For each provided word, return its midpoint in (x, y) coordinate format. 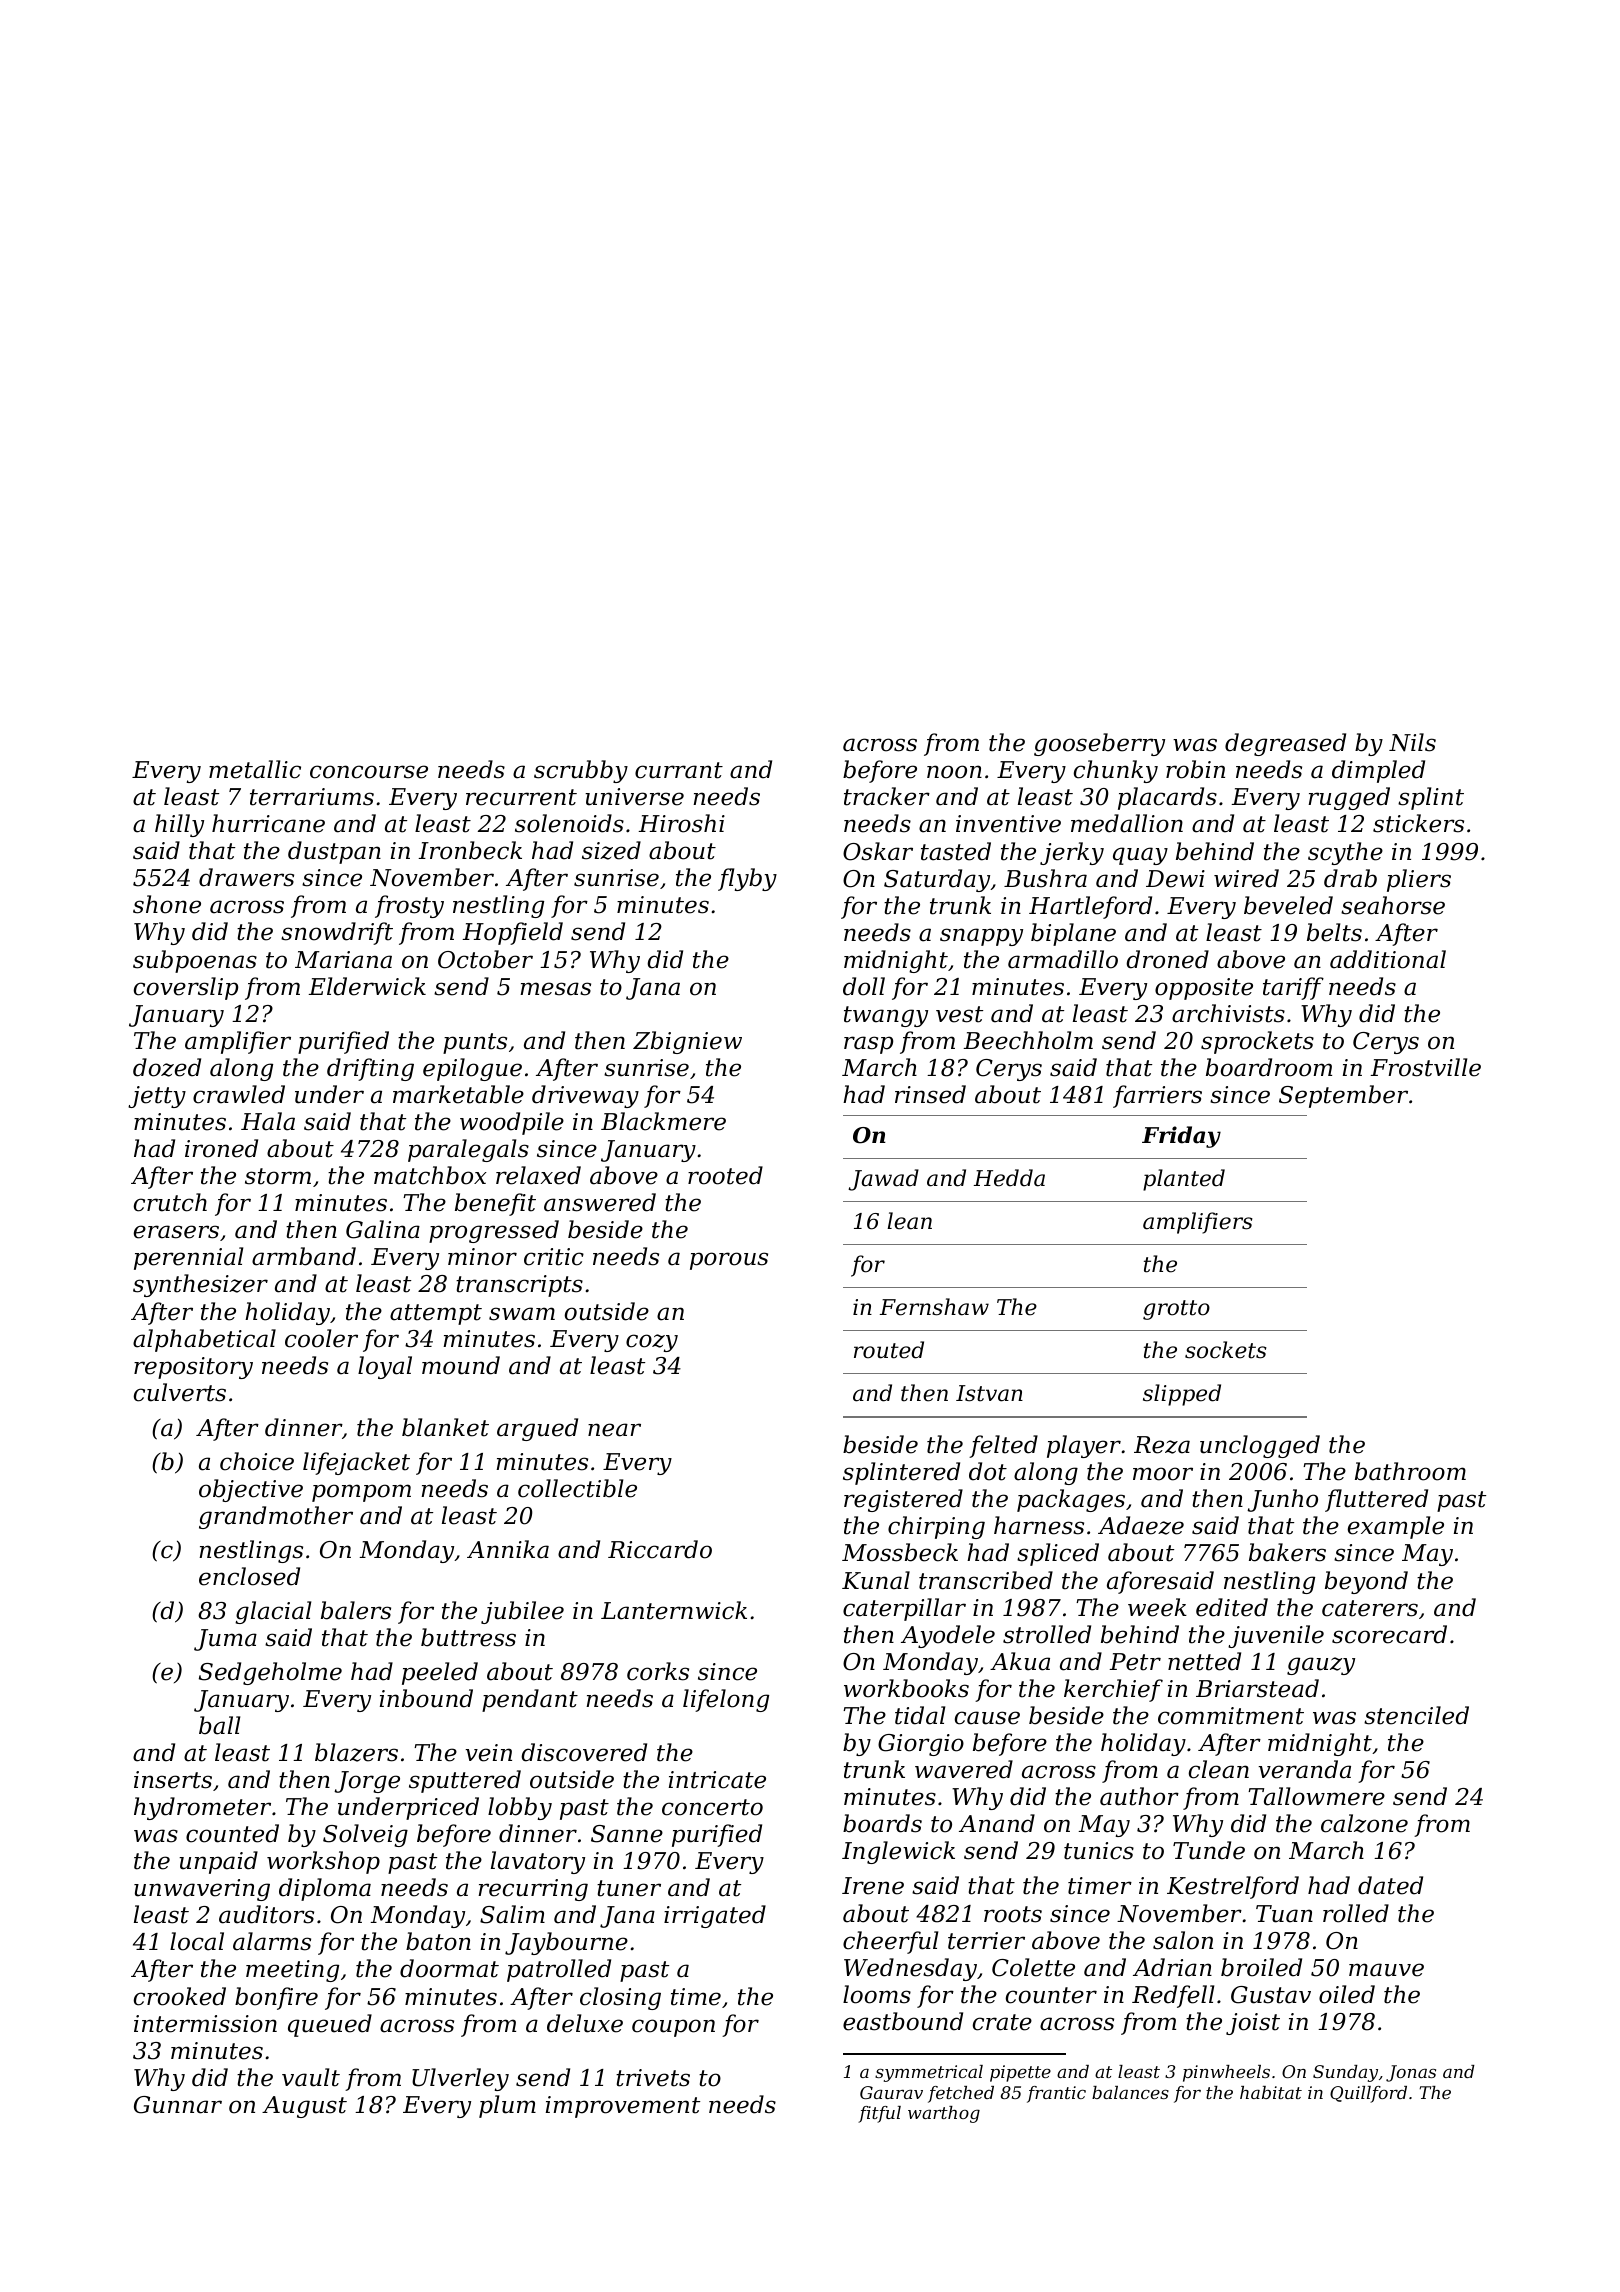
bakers (1287, 1552)
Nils (1412, 742)
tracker (887, 796)
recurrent (521, 797)
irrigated (715, 1916)
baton (438, 1941)
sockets (1226, 1350)
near (614, 1430)
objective (251, 1490)
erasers (176, 1232)
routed (889, 1350)
